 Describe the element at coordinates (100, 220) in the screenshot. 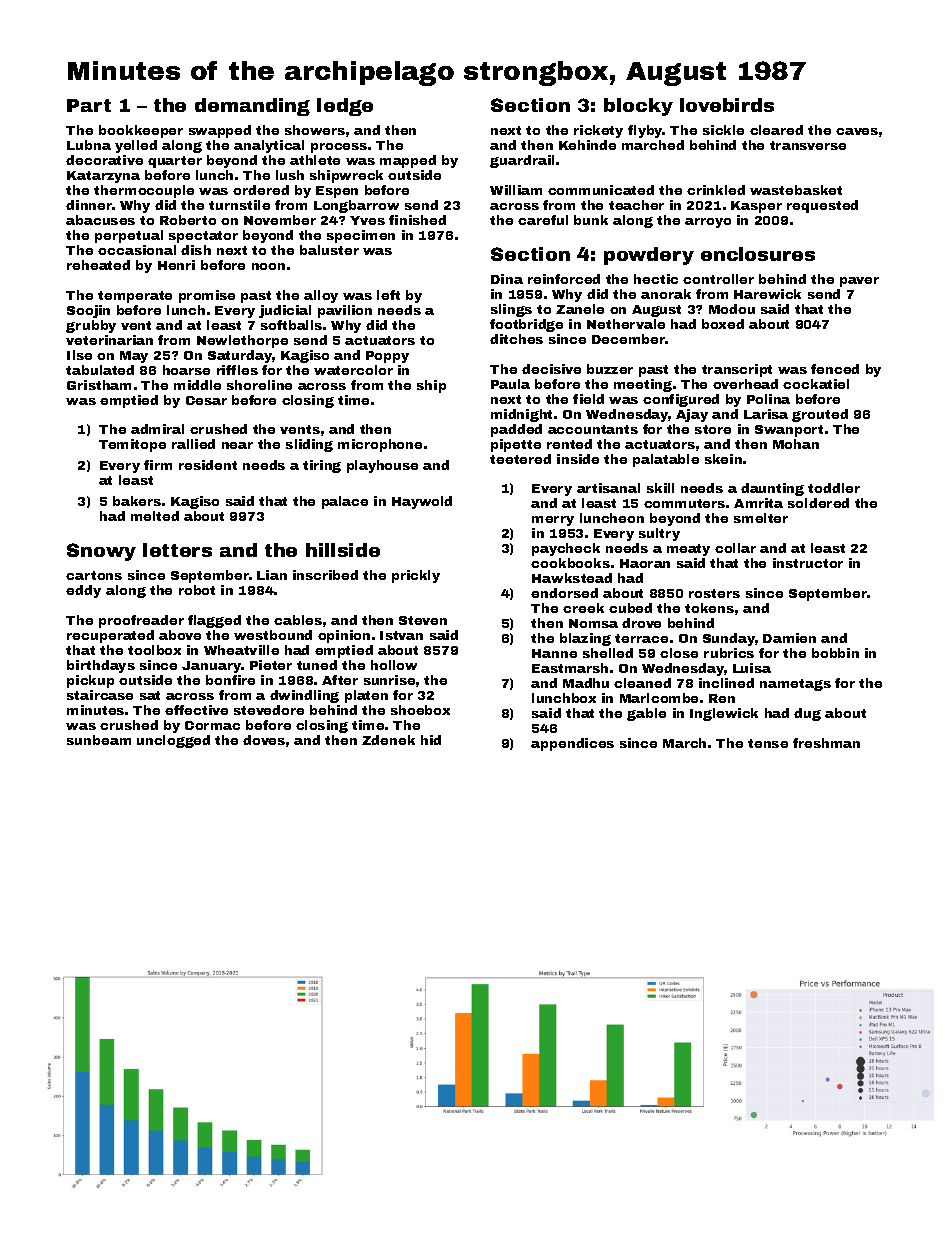

I see `abacuses` at that location.
